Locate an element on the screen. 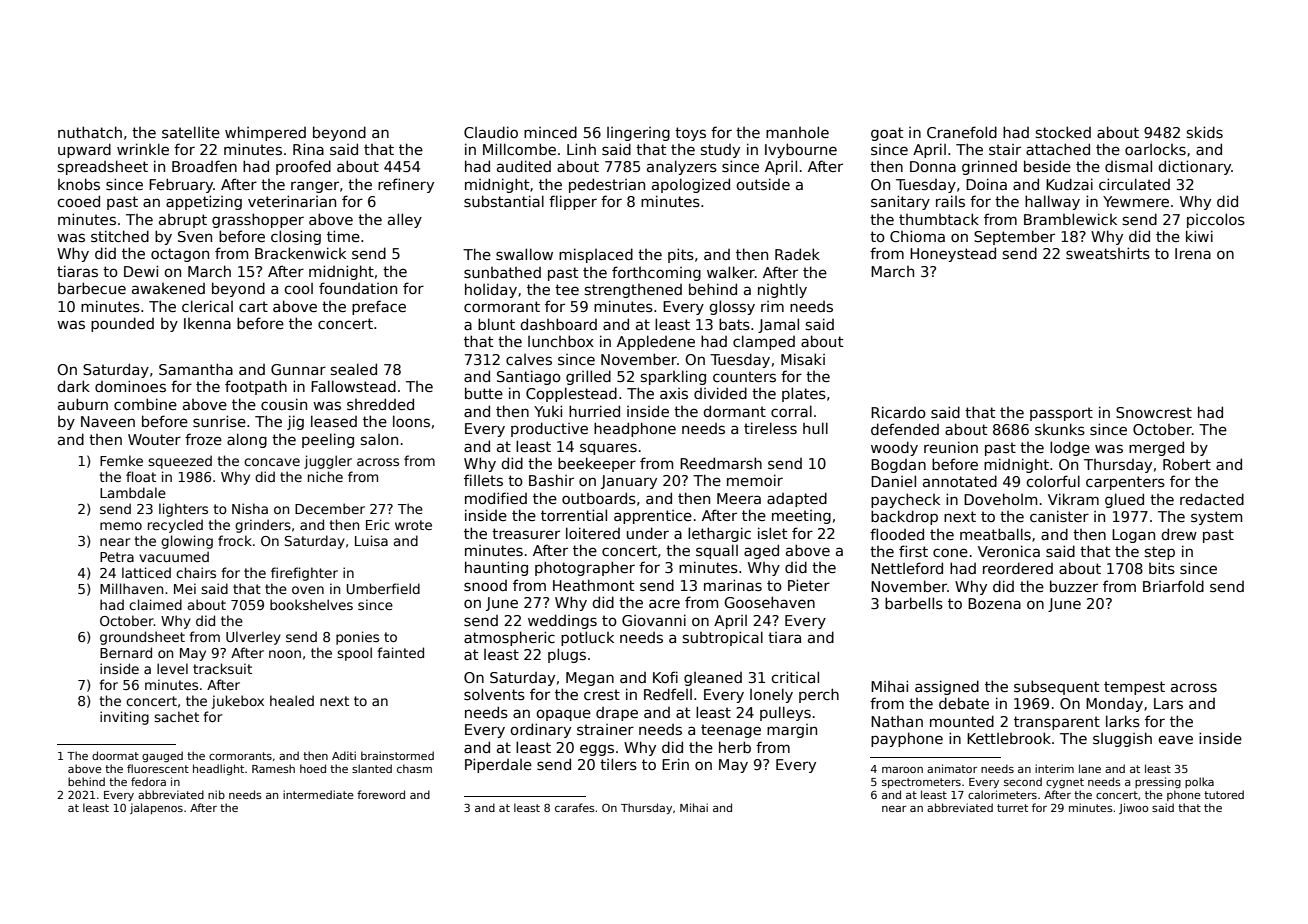 This screenshot has width=1308, height=924. glowing is located at coordinates (187, 542).
